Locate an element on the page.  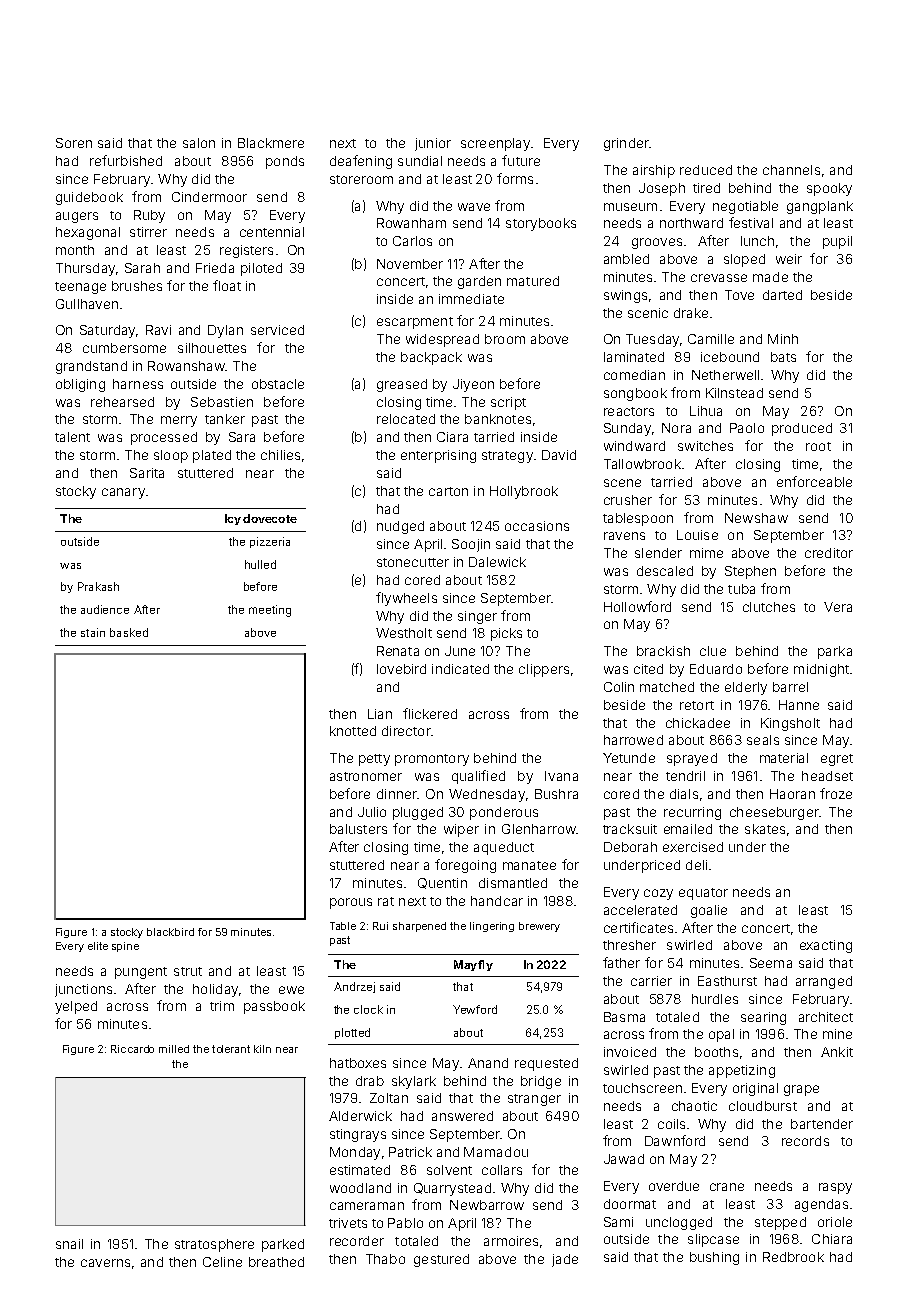
script is located at coordinates (508, 403).
